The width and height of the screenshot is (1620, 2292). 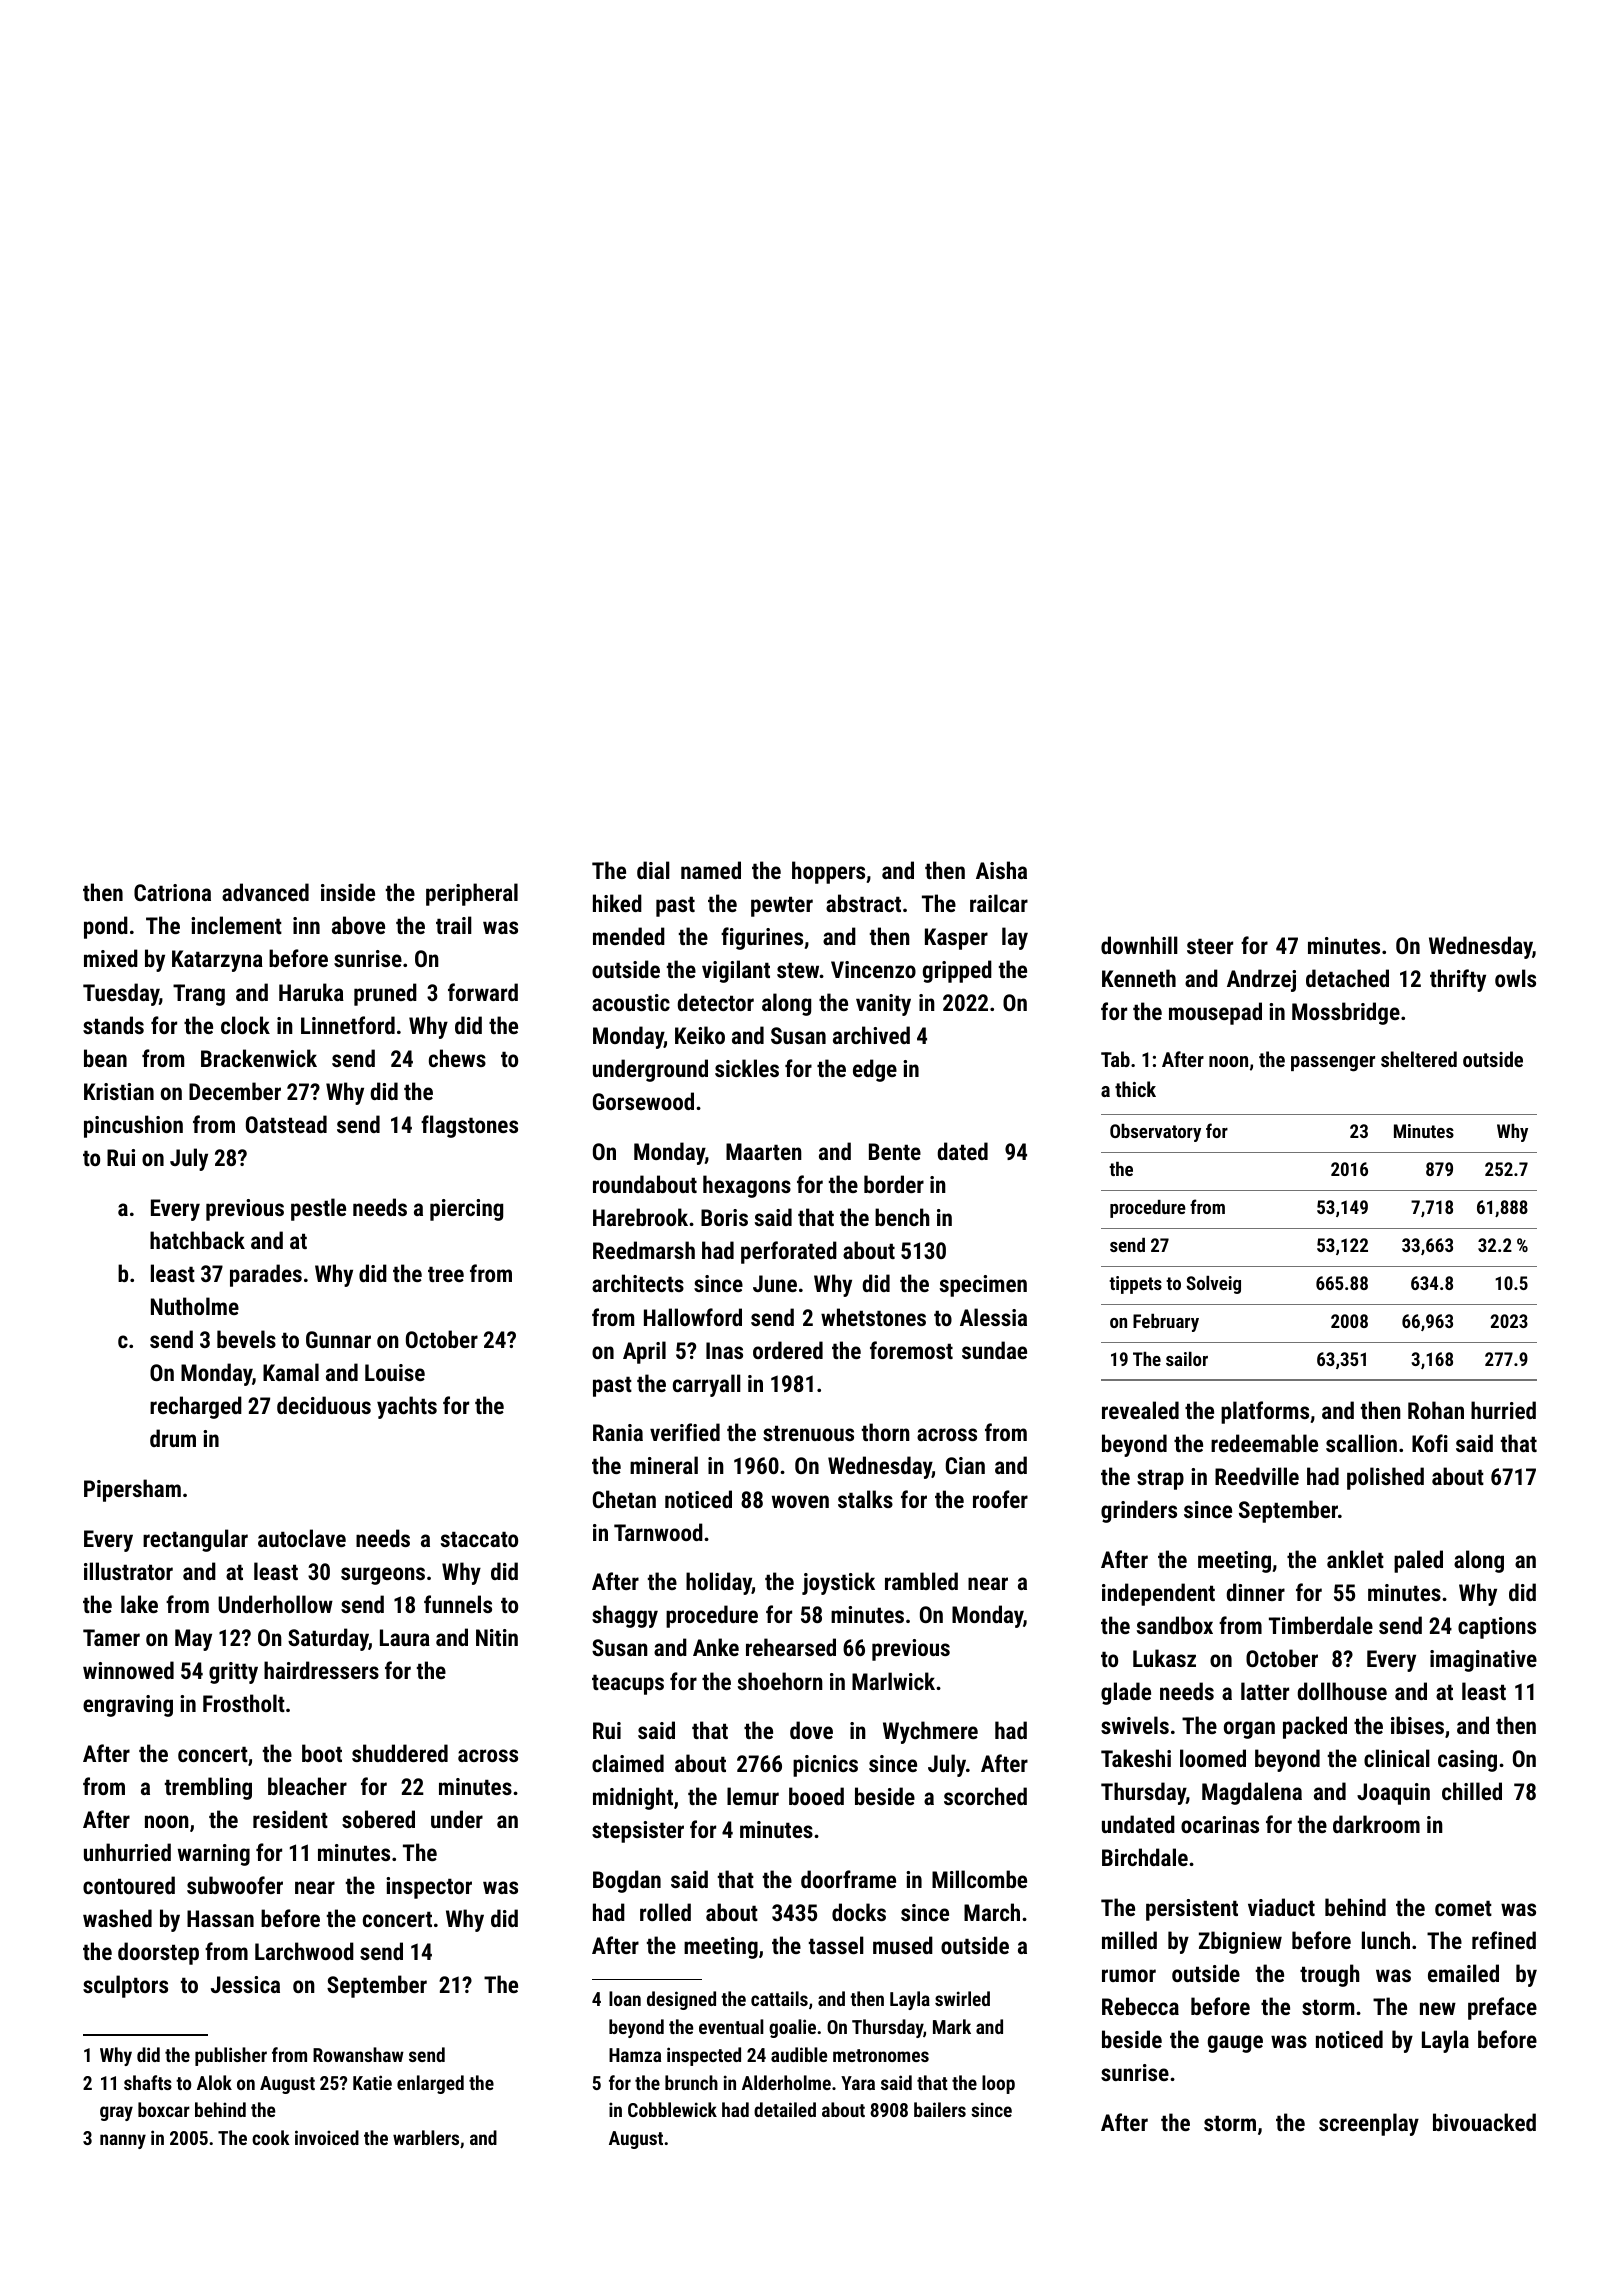 I want to click on verified, so click(x=685, y=1432).
